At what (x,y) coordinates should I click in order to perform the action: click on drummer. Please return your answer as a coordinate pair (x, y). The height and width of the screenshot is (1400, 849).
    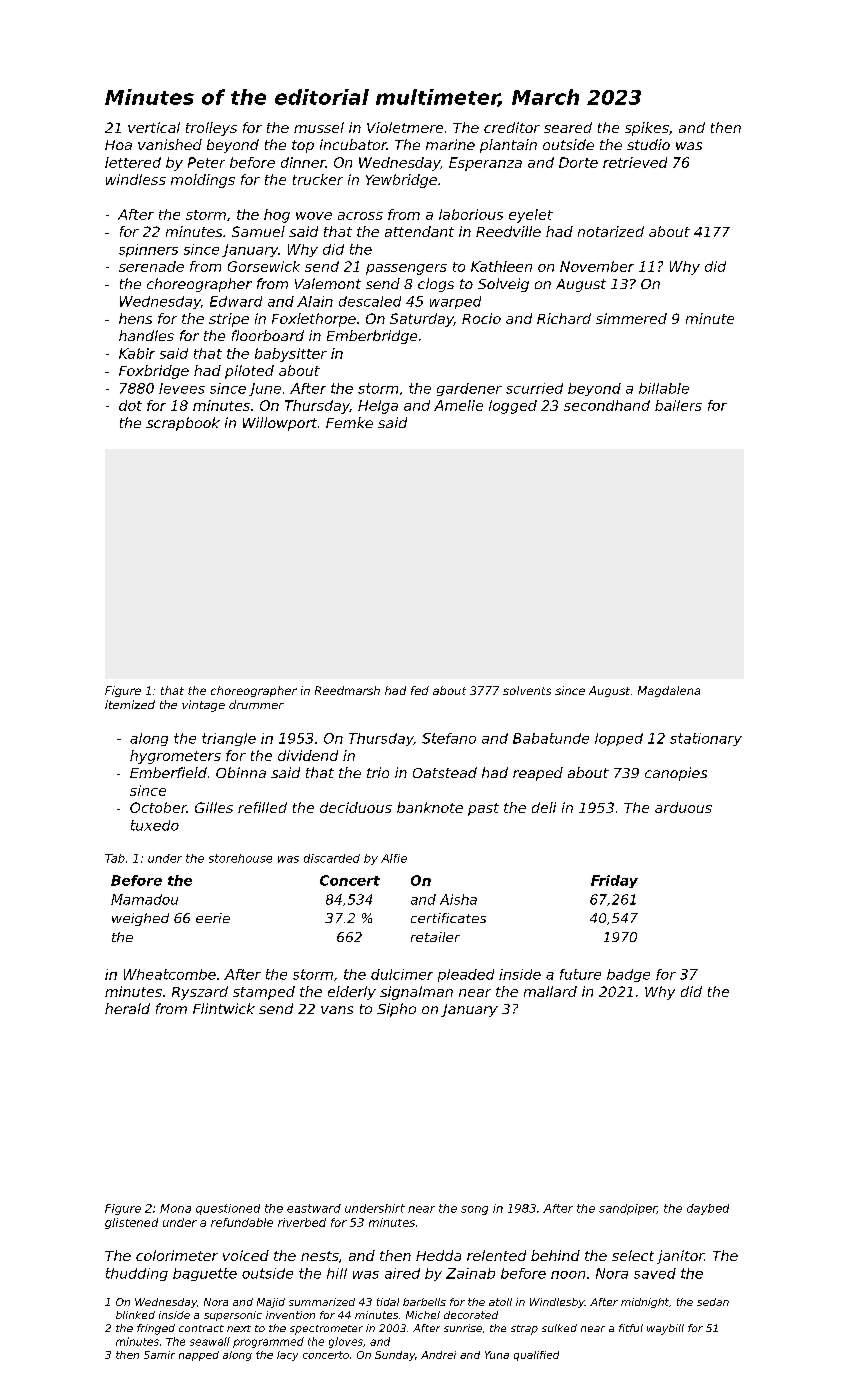
    Looking at the image, I should click on (256, 704).
